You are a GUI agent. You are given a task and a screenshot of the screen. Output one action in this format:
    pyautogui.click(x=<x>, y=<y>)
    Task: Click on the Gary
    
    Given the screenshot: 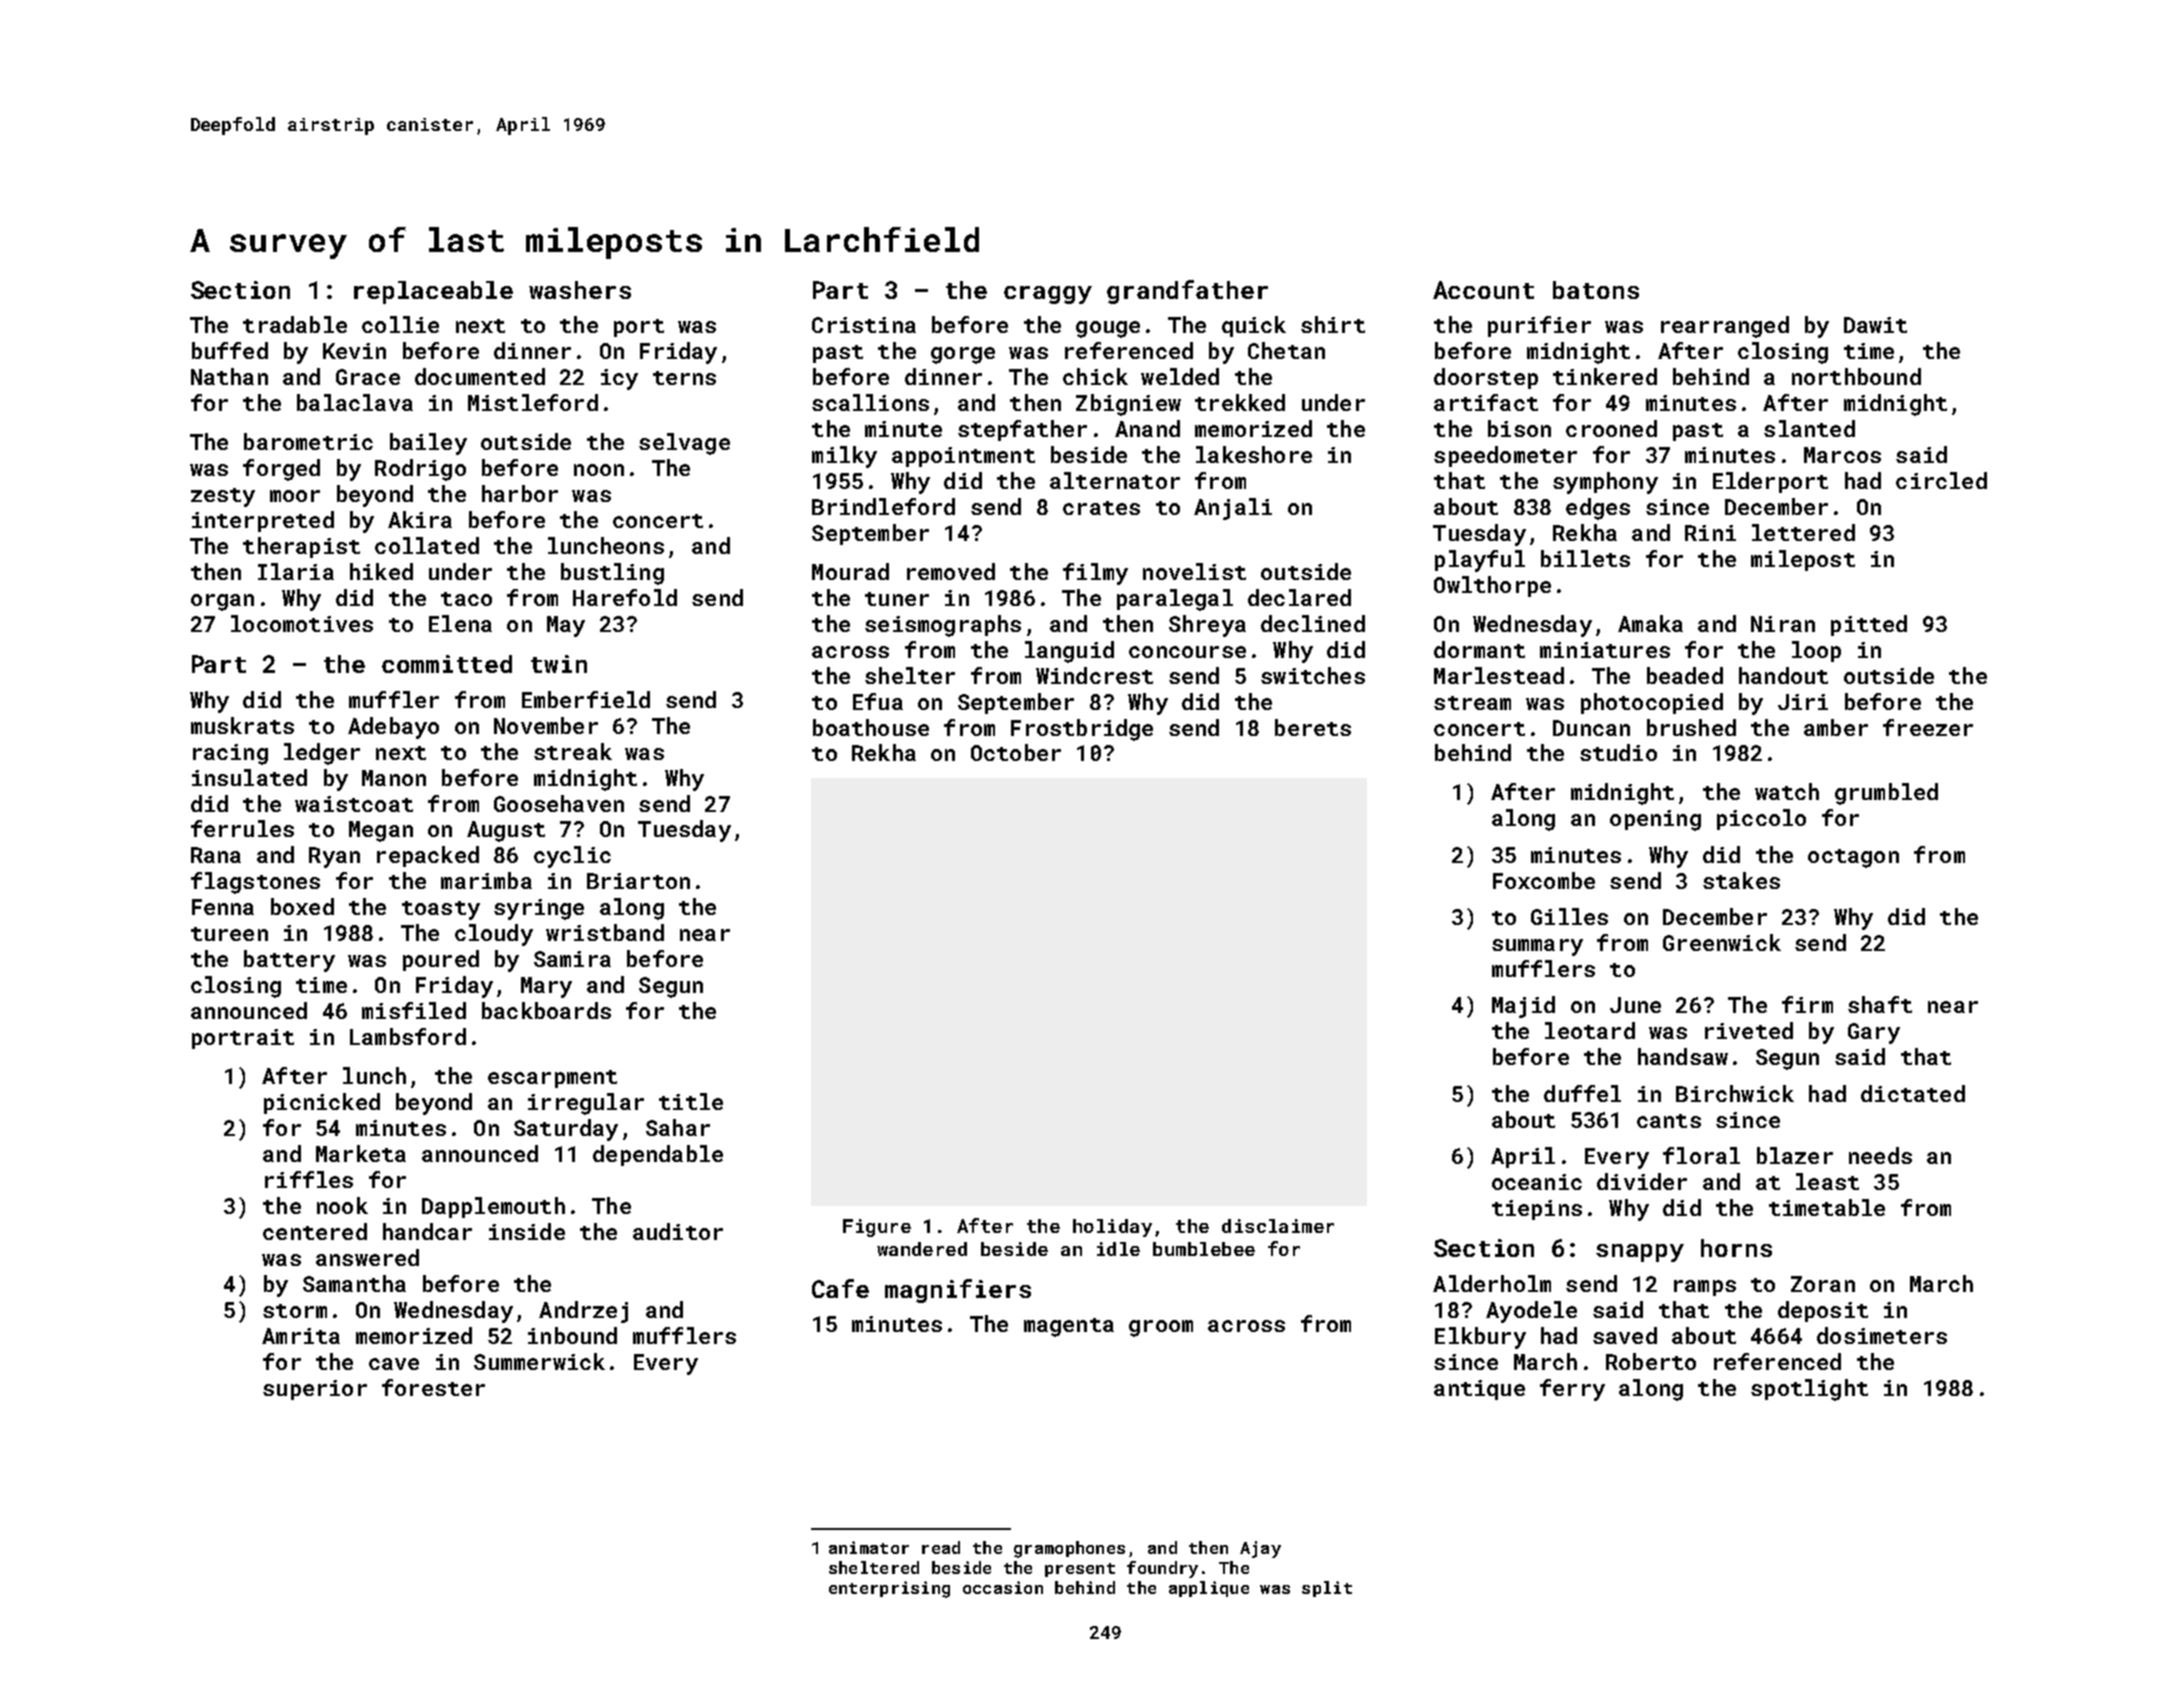 What is the action you would take?
    pyautogui.click(x=1874, y=1033)
